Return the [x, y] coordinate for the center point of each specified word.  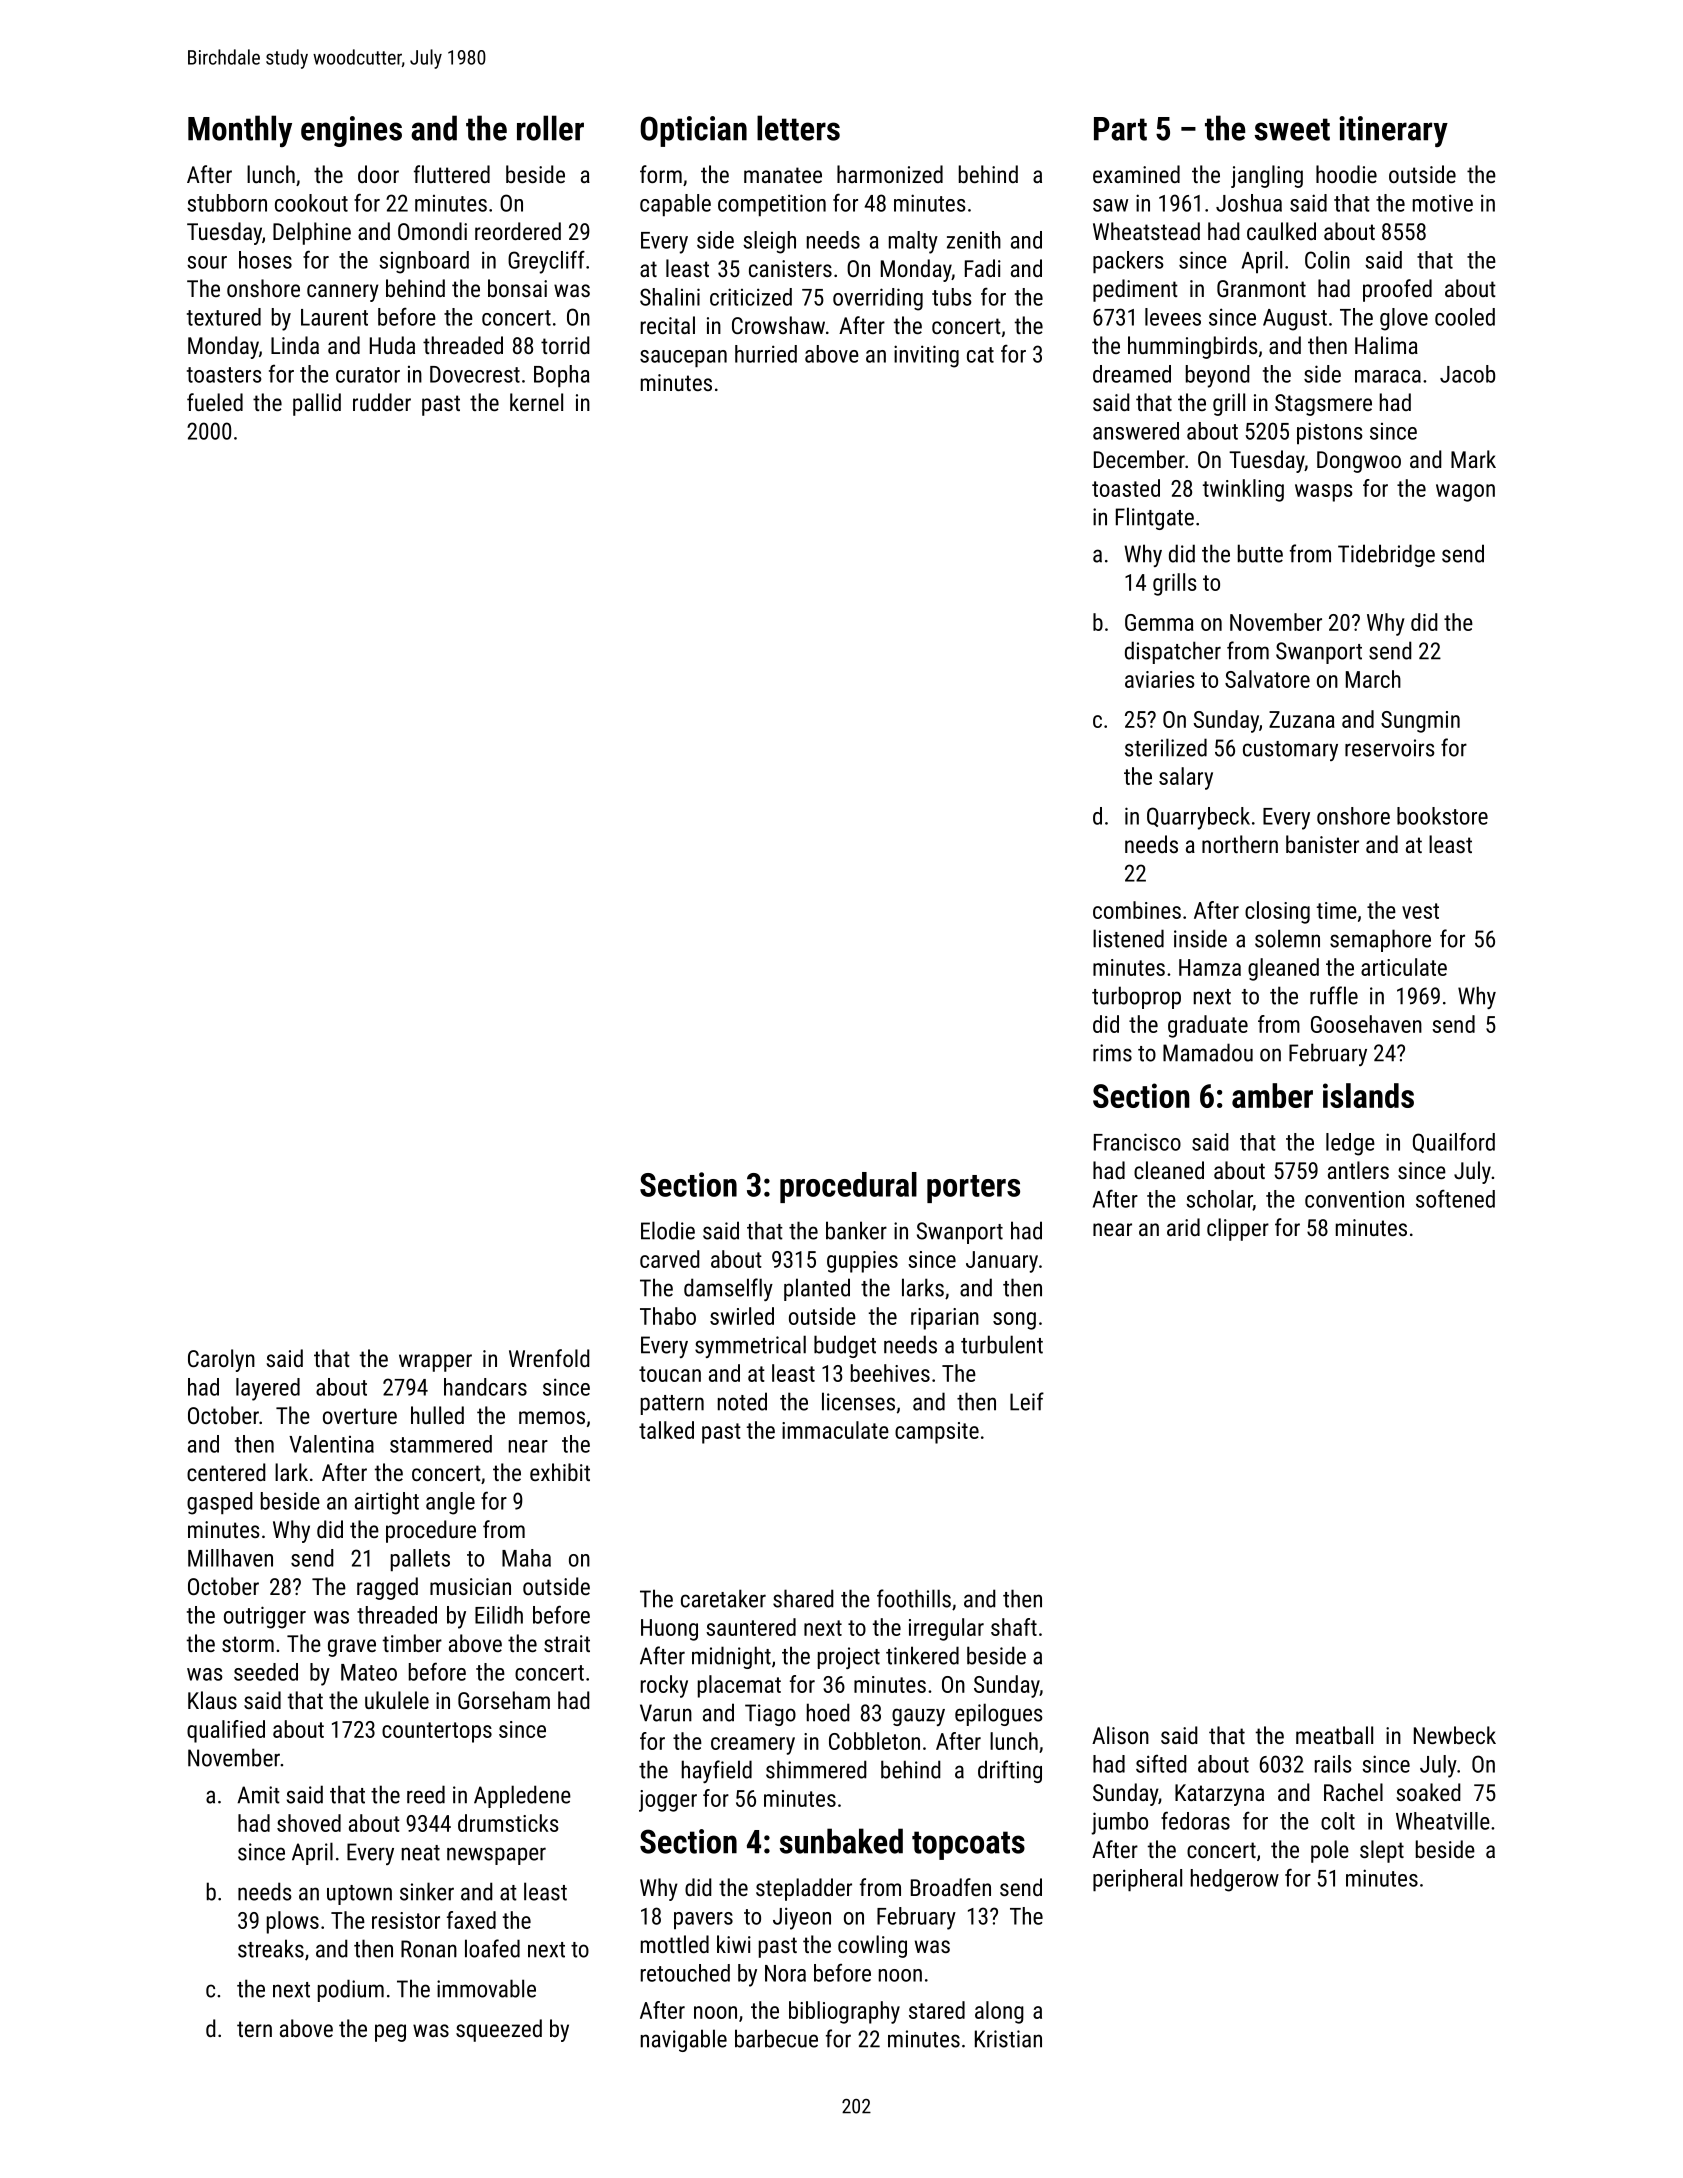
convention [1354, 1199]
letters [798, 128]
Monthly [240, 131]
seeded [266, 1672]
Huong [669, 1630]
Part [1120, 129]
